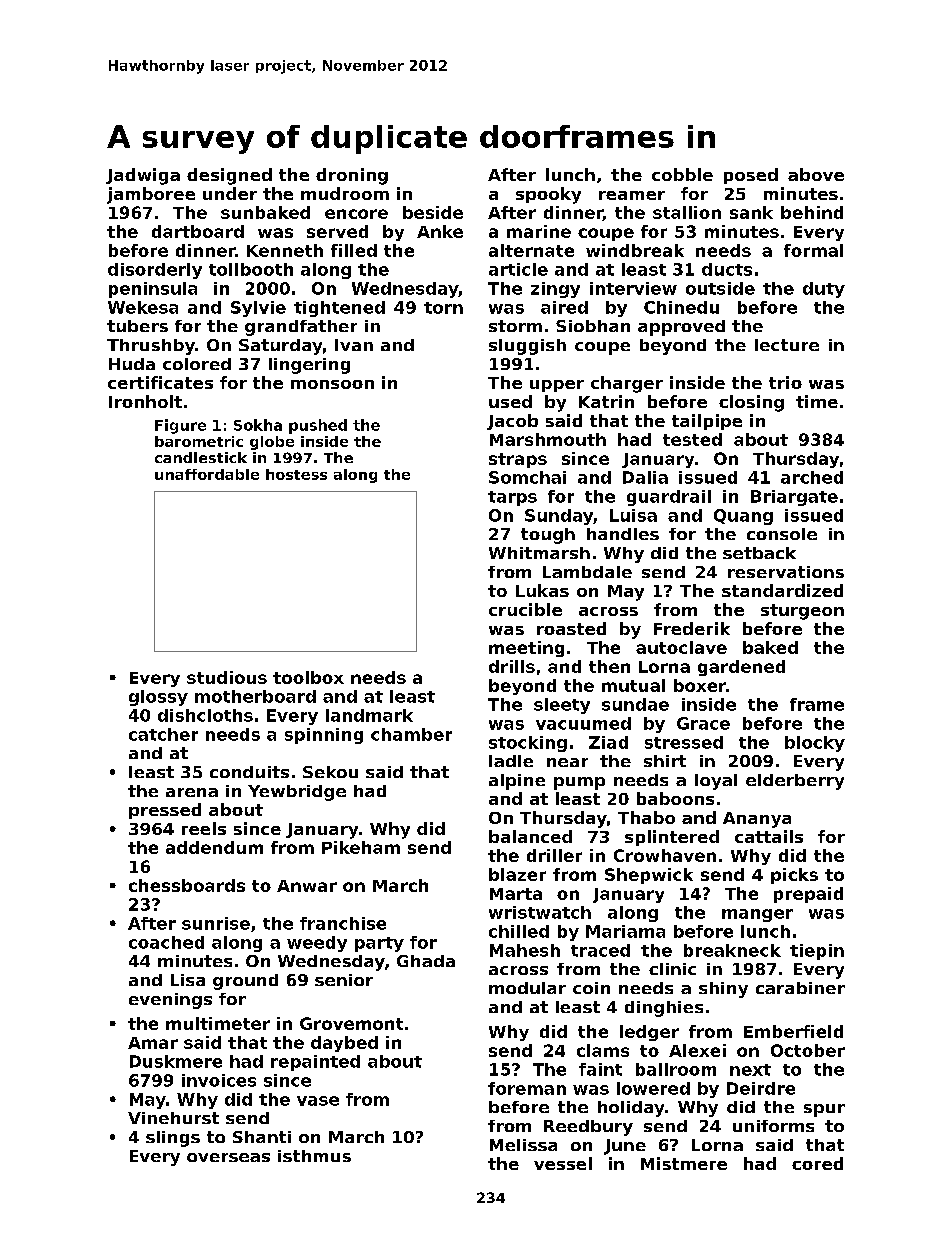  Describe the element at coordinates (228, 1157) in the screenshot. I see `overseas` at that location.
